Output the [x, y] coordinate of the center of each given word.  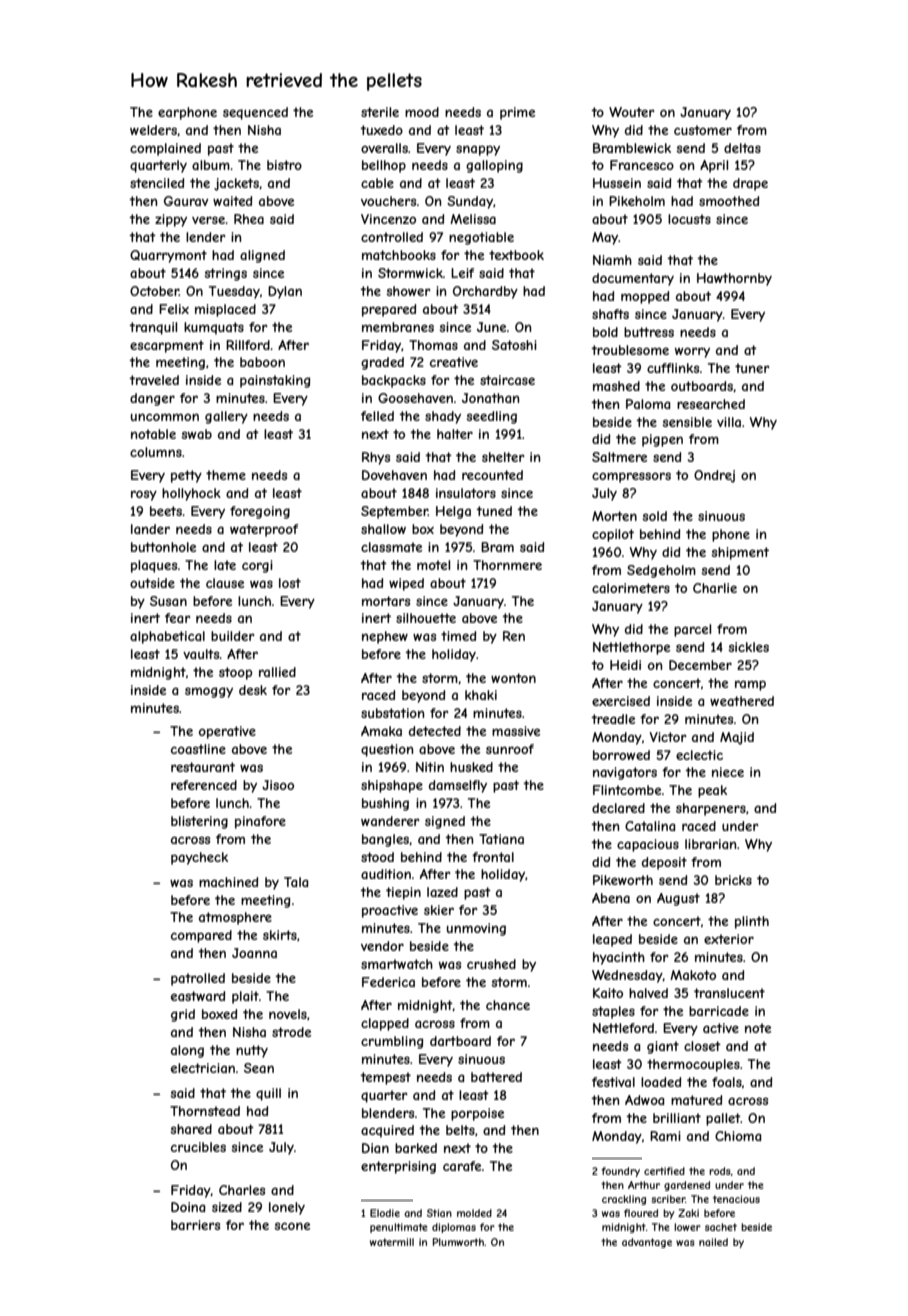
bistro [284, 165]
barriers [195, 1225]
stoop [235, 673]
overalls [384, 148]
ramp [750, 685]
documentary [633, 279]
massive [516, 731]
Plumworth [458, 1242]
